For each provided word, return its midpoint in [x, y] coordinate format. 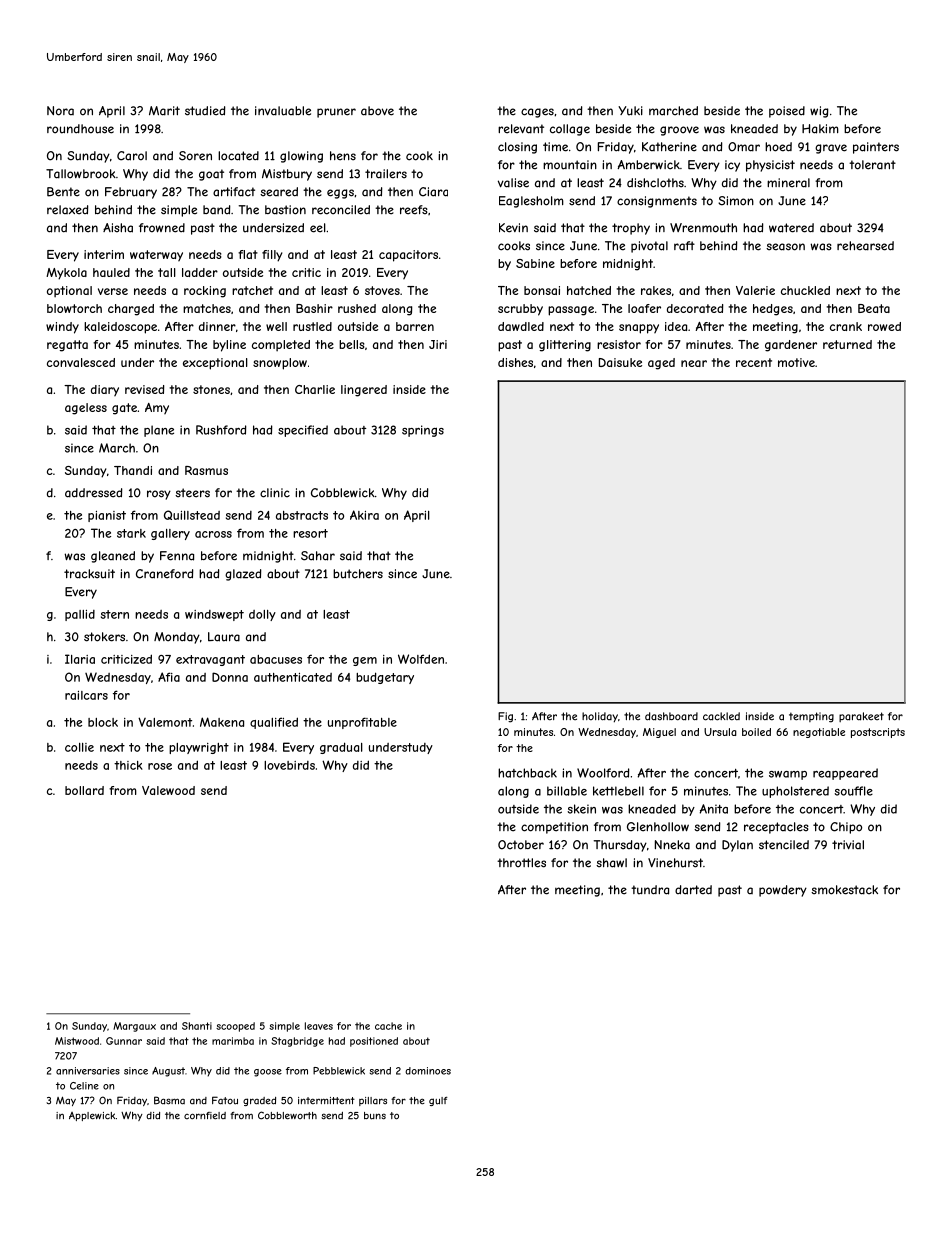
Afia [169, 677]
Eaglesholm [531, 202]
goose [268, 1073]
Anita [714, 809]
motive [796, 362]
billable [567, 791]
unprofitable [362, 723]
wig [819, 112]
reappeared [845, 774]
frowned [162, 228]
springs [423, 431]
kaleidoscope [120, 328]
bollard [84, 790]
